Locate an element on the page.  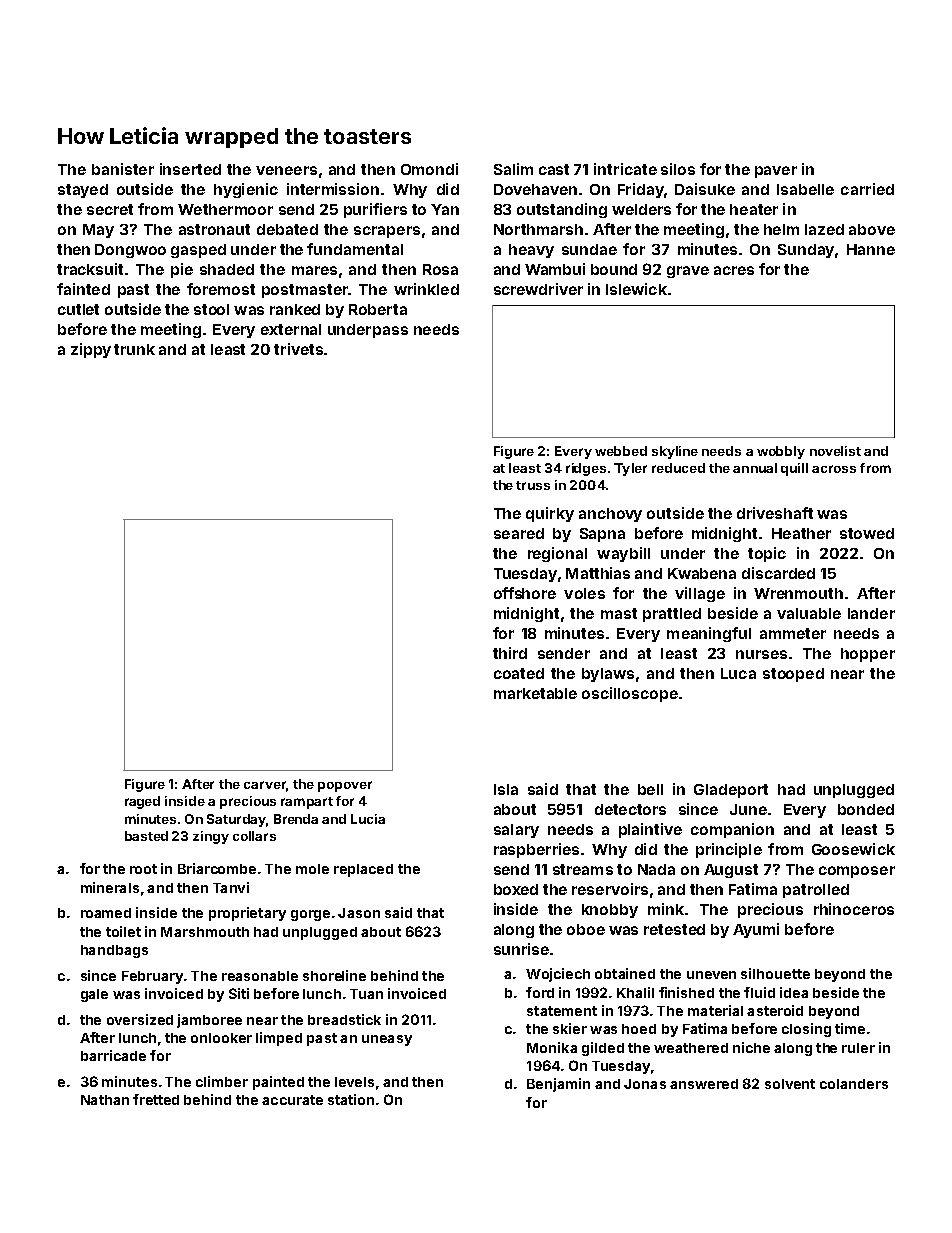
reasonable is located at coordinates (260, 976).
